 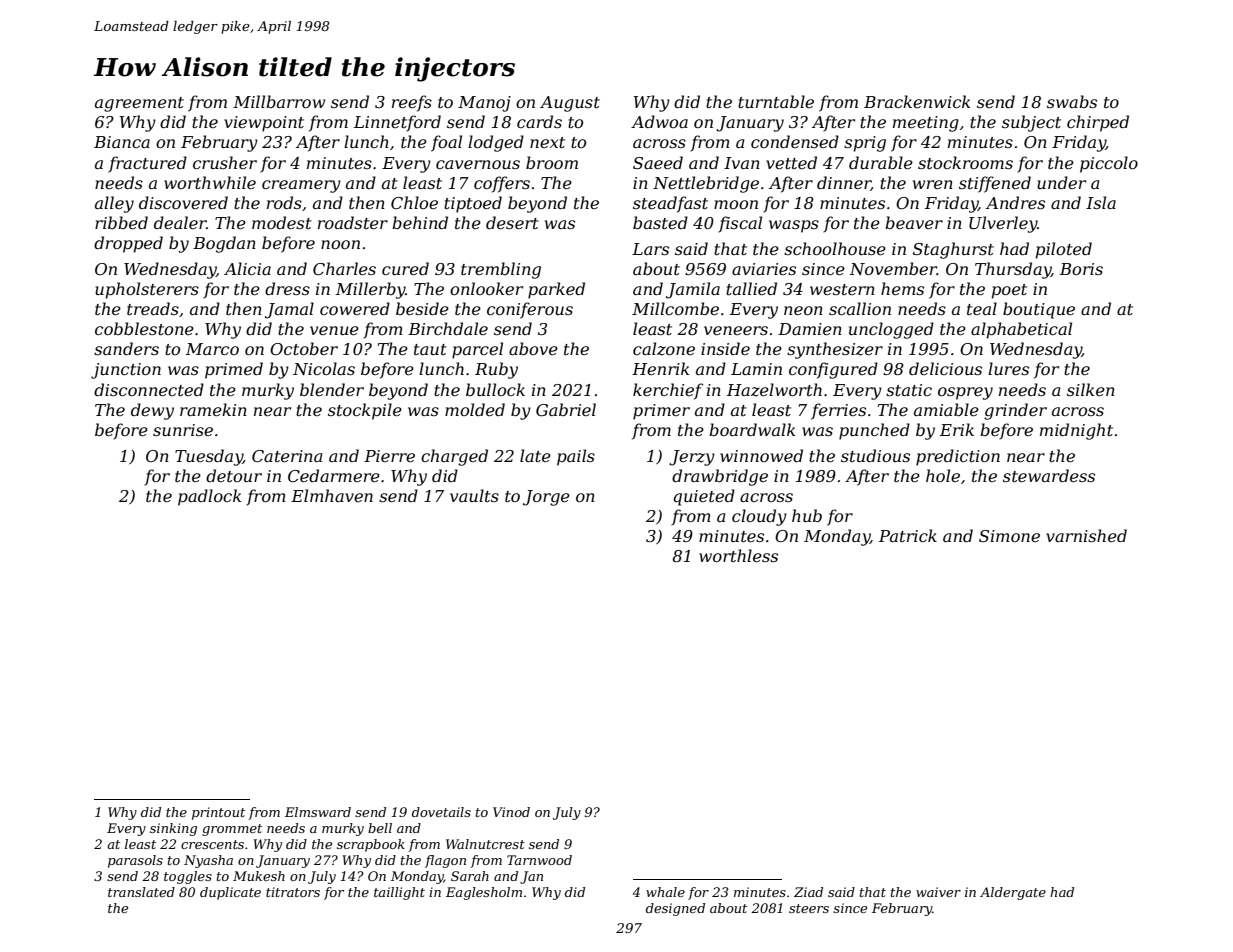 What do you see at coordinates (670, 204) in the document?
I see `steadfast` at bounding box center [670, 204].
